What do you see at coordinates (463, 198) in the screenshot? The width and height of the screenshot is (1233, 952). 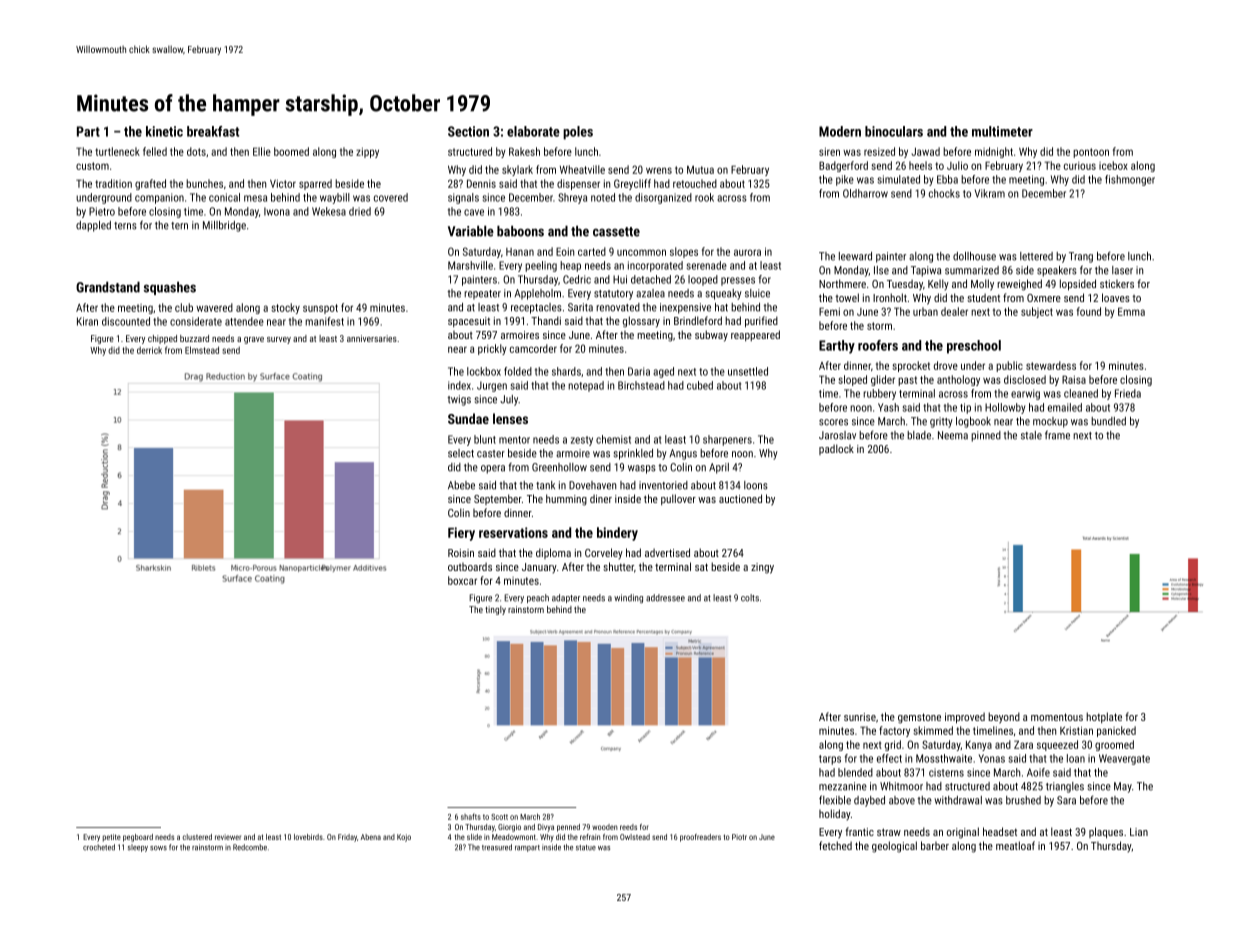 I see `signals` at bounding box center [463, 198].
